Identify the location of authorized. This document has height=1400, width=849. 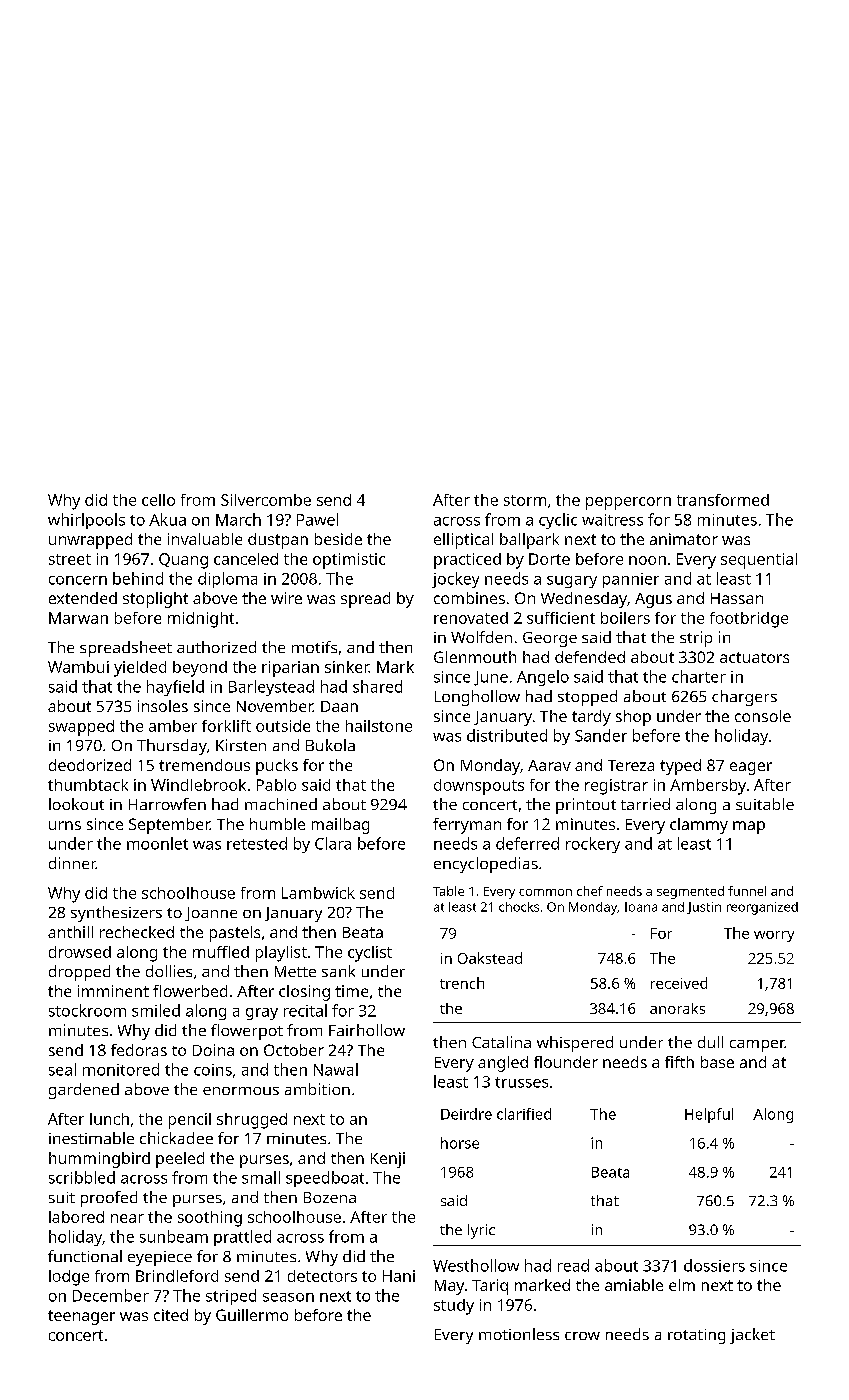
(216, 647).
